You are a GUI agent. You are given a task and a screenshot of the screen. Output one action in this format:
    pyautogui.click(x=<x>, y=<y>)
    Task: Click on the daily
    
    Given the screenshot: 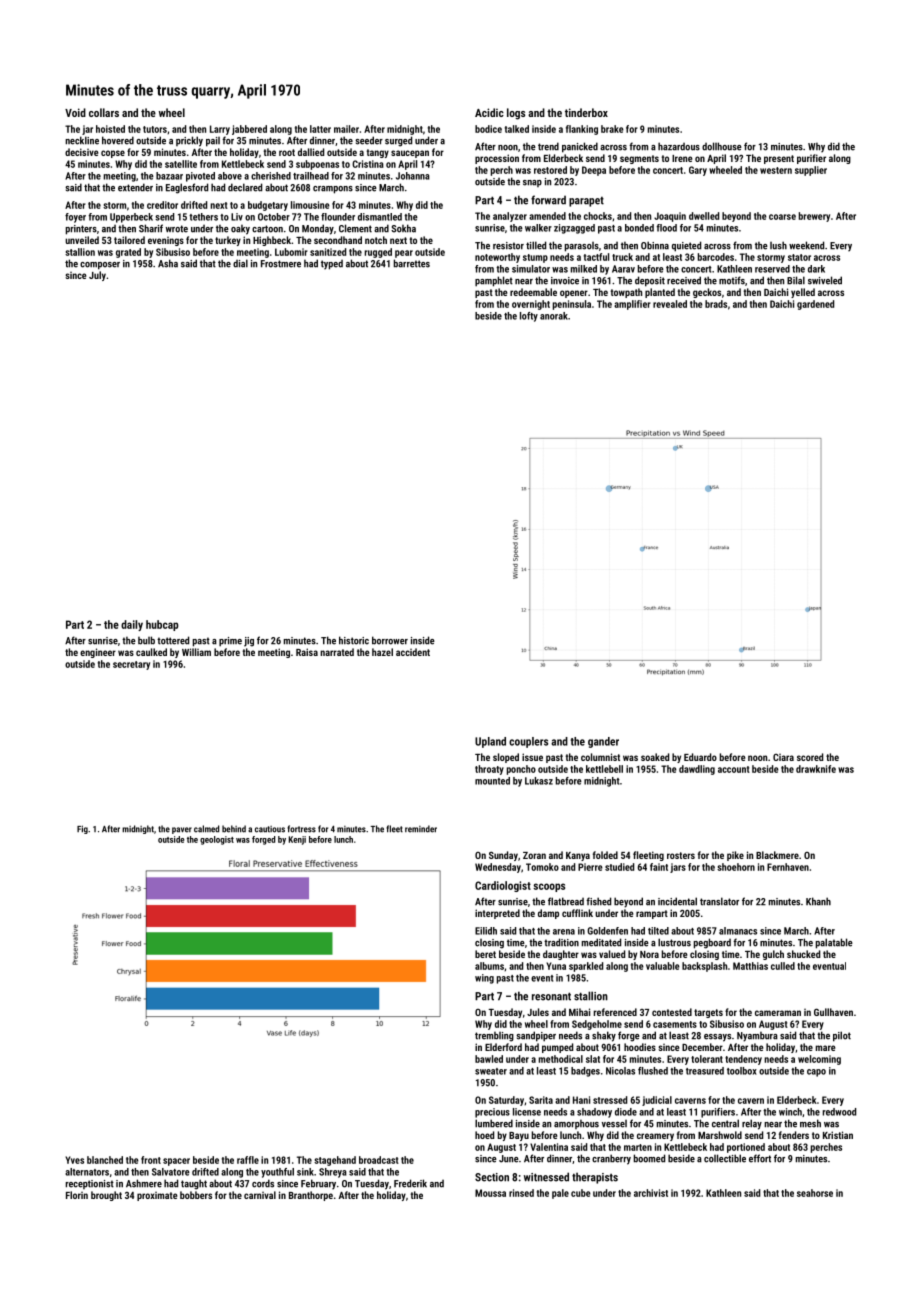 What is the action you would take?
    pyautogui.click(x=132, y=625)
